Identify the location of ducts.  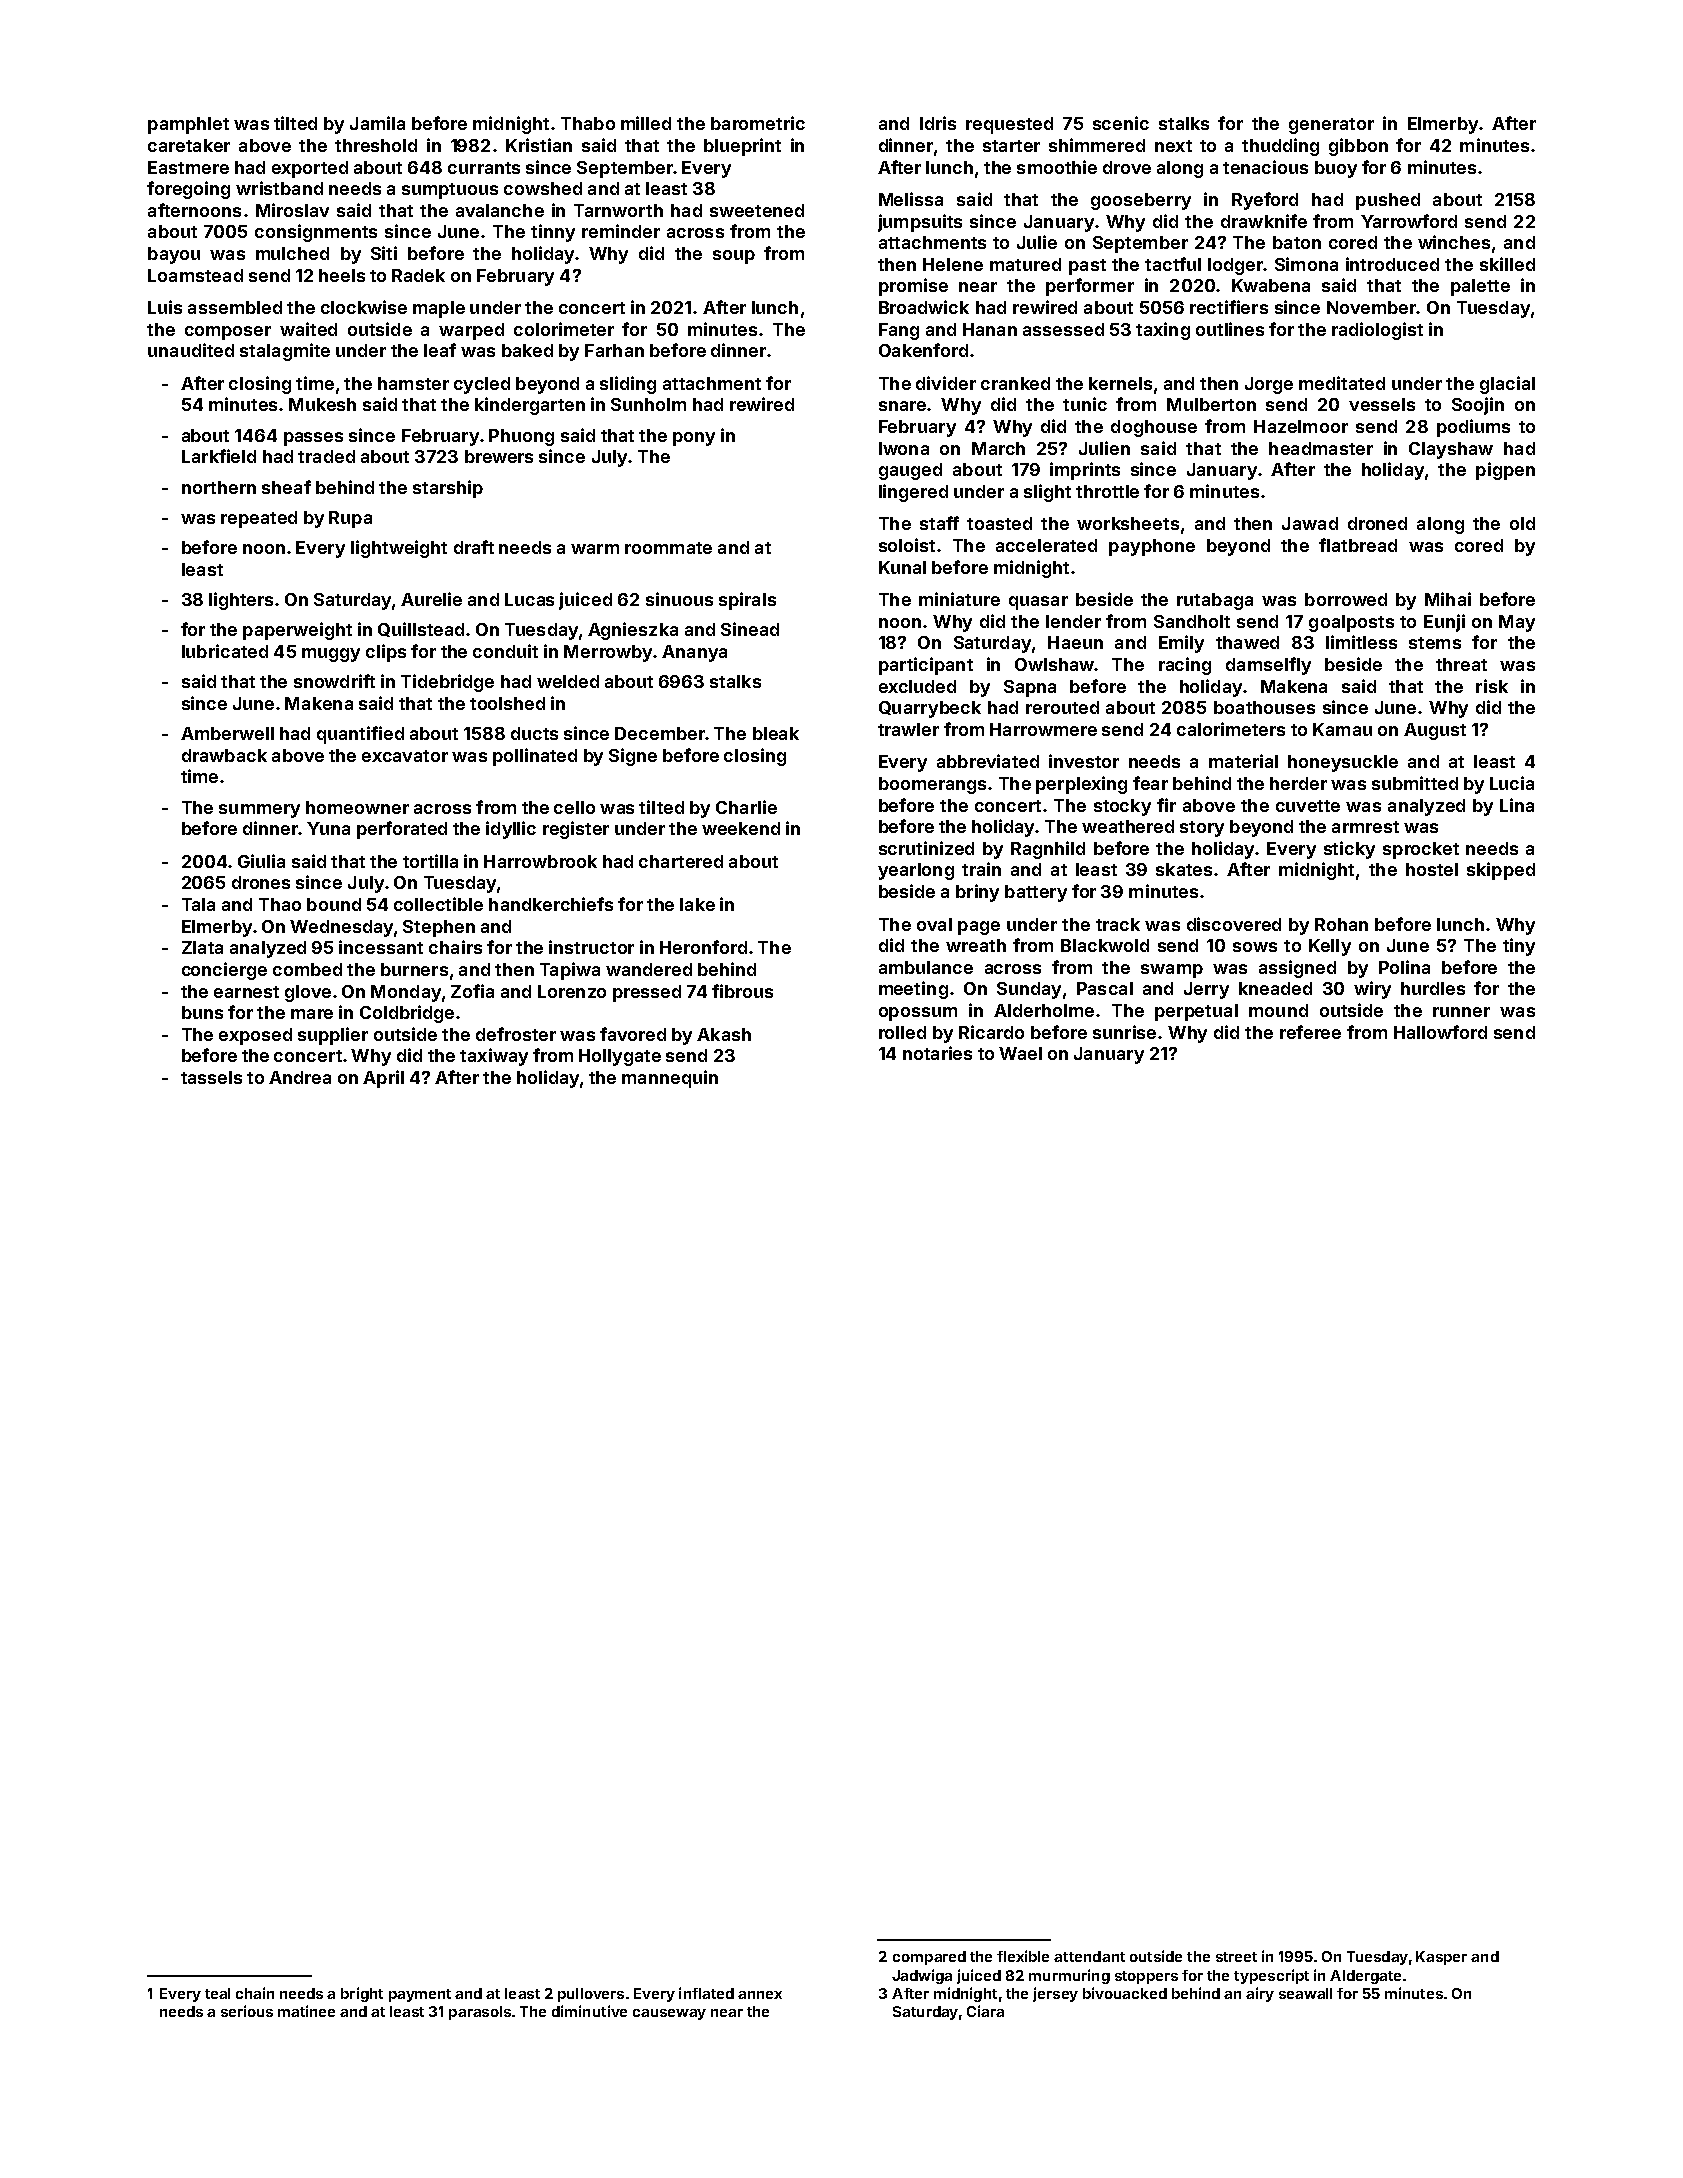
(534, 733).
